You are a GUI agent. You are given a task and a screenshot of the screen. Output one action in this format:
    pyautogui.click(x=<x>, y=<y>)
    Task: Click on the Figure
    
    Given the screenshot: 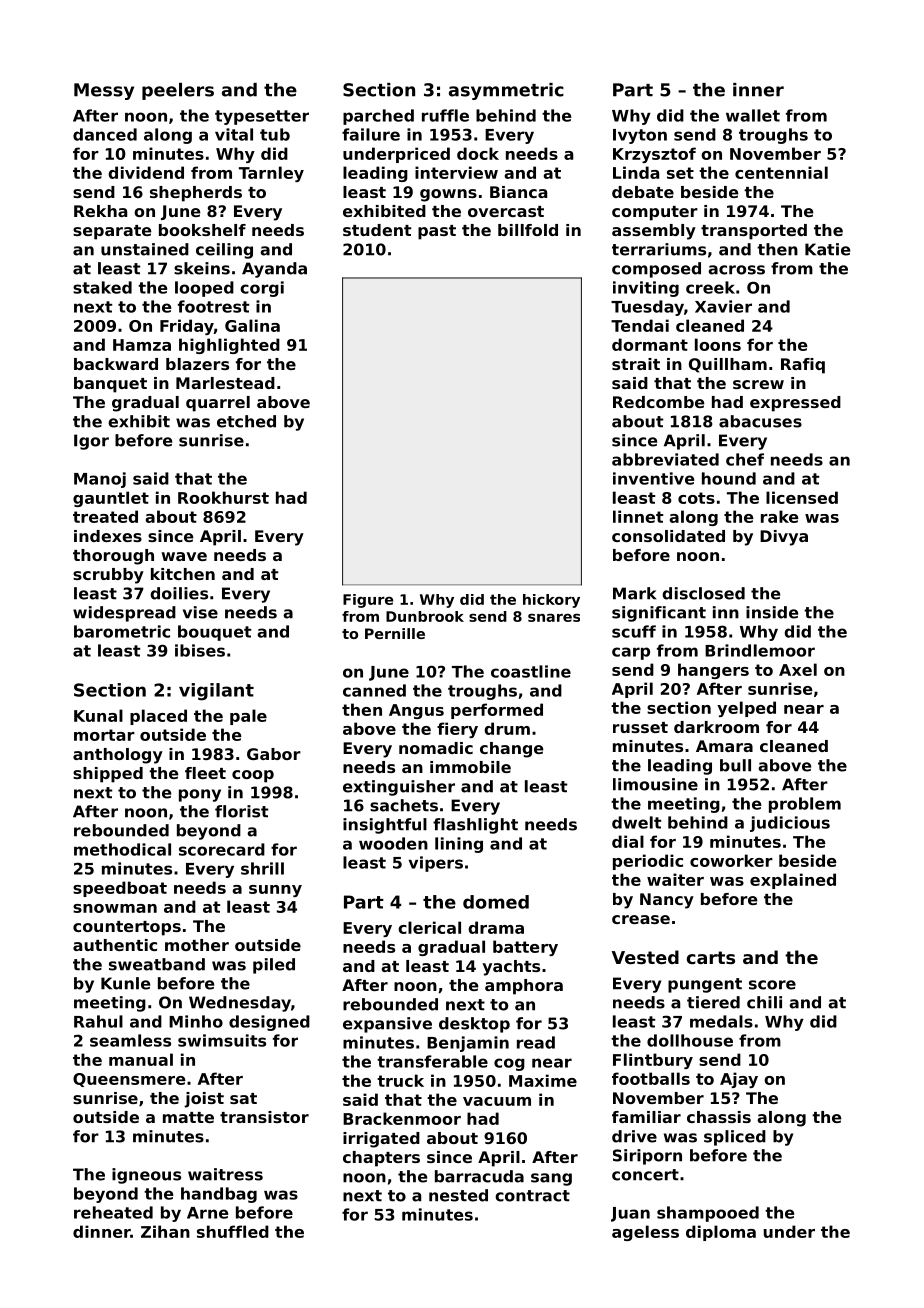 What is the action you would take?
    pyautogui.click(x=368, y=601)
